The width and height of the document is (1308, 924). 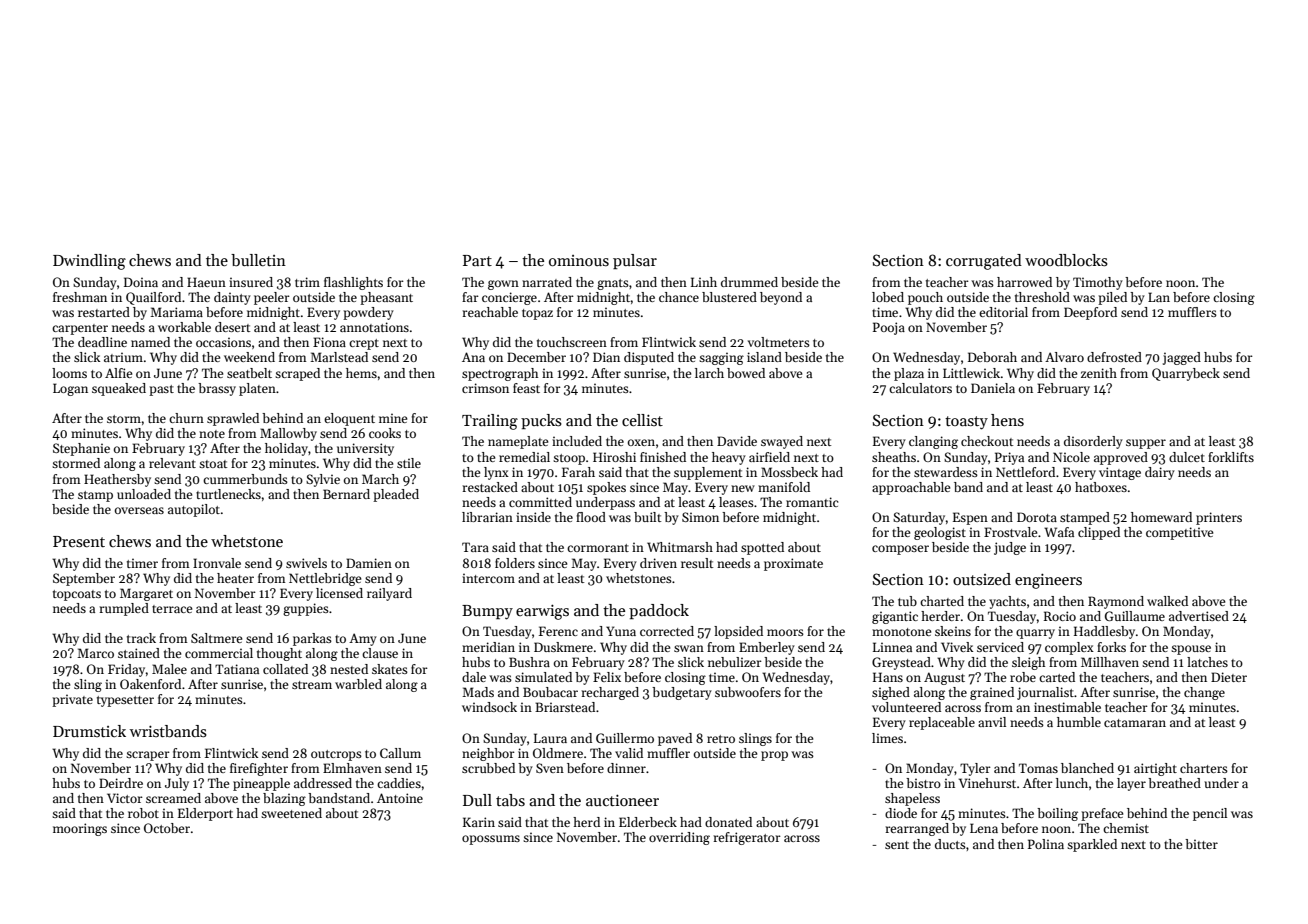 I want to click on opossums, so click(x=491, y=840).
